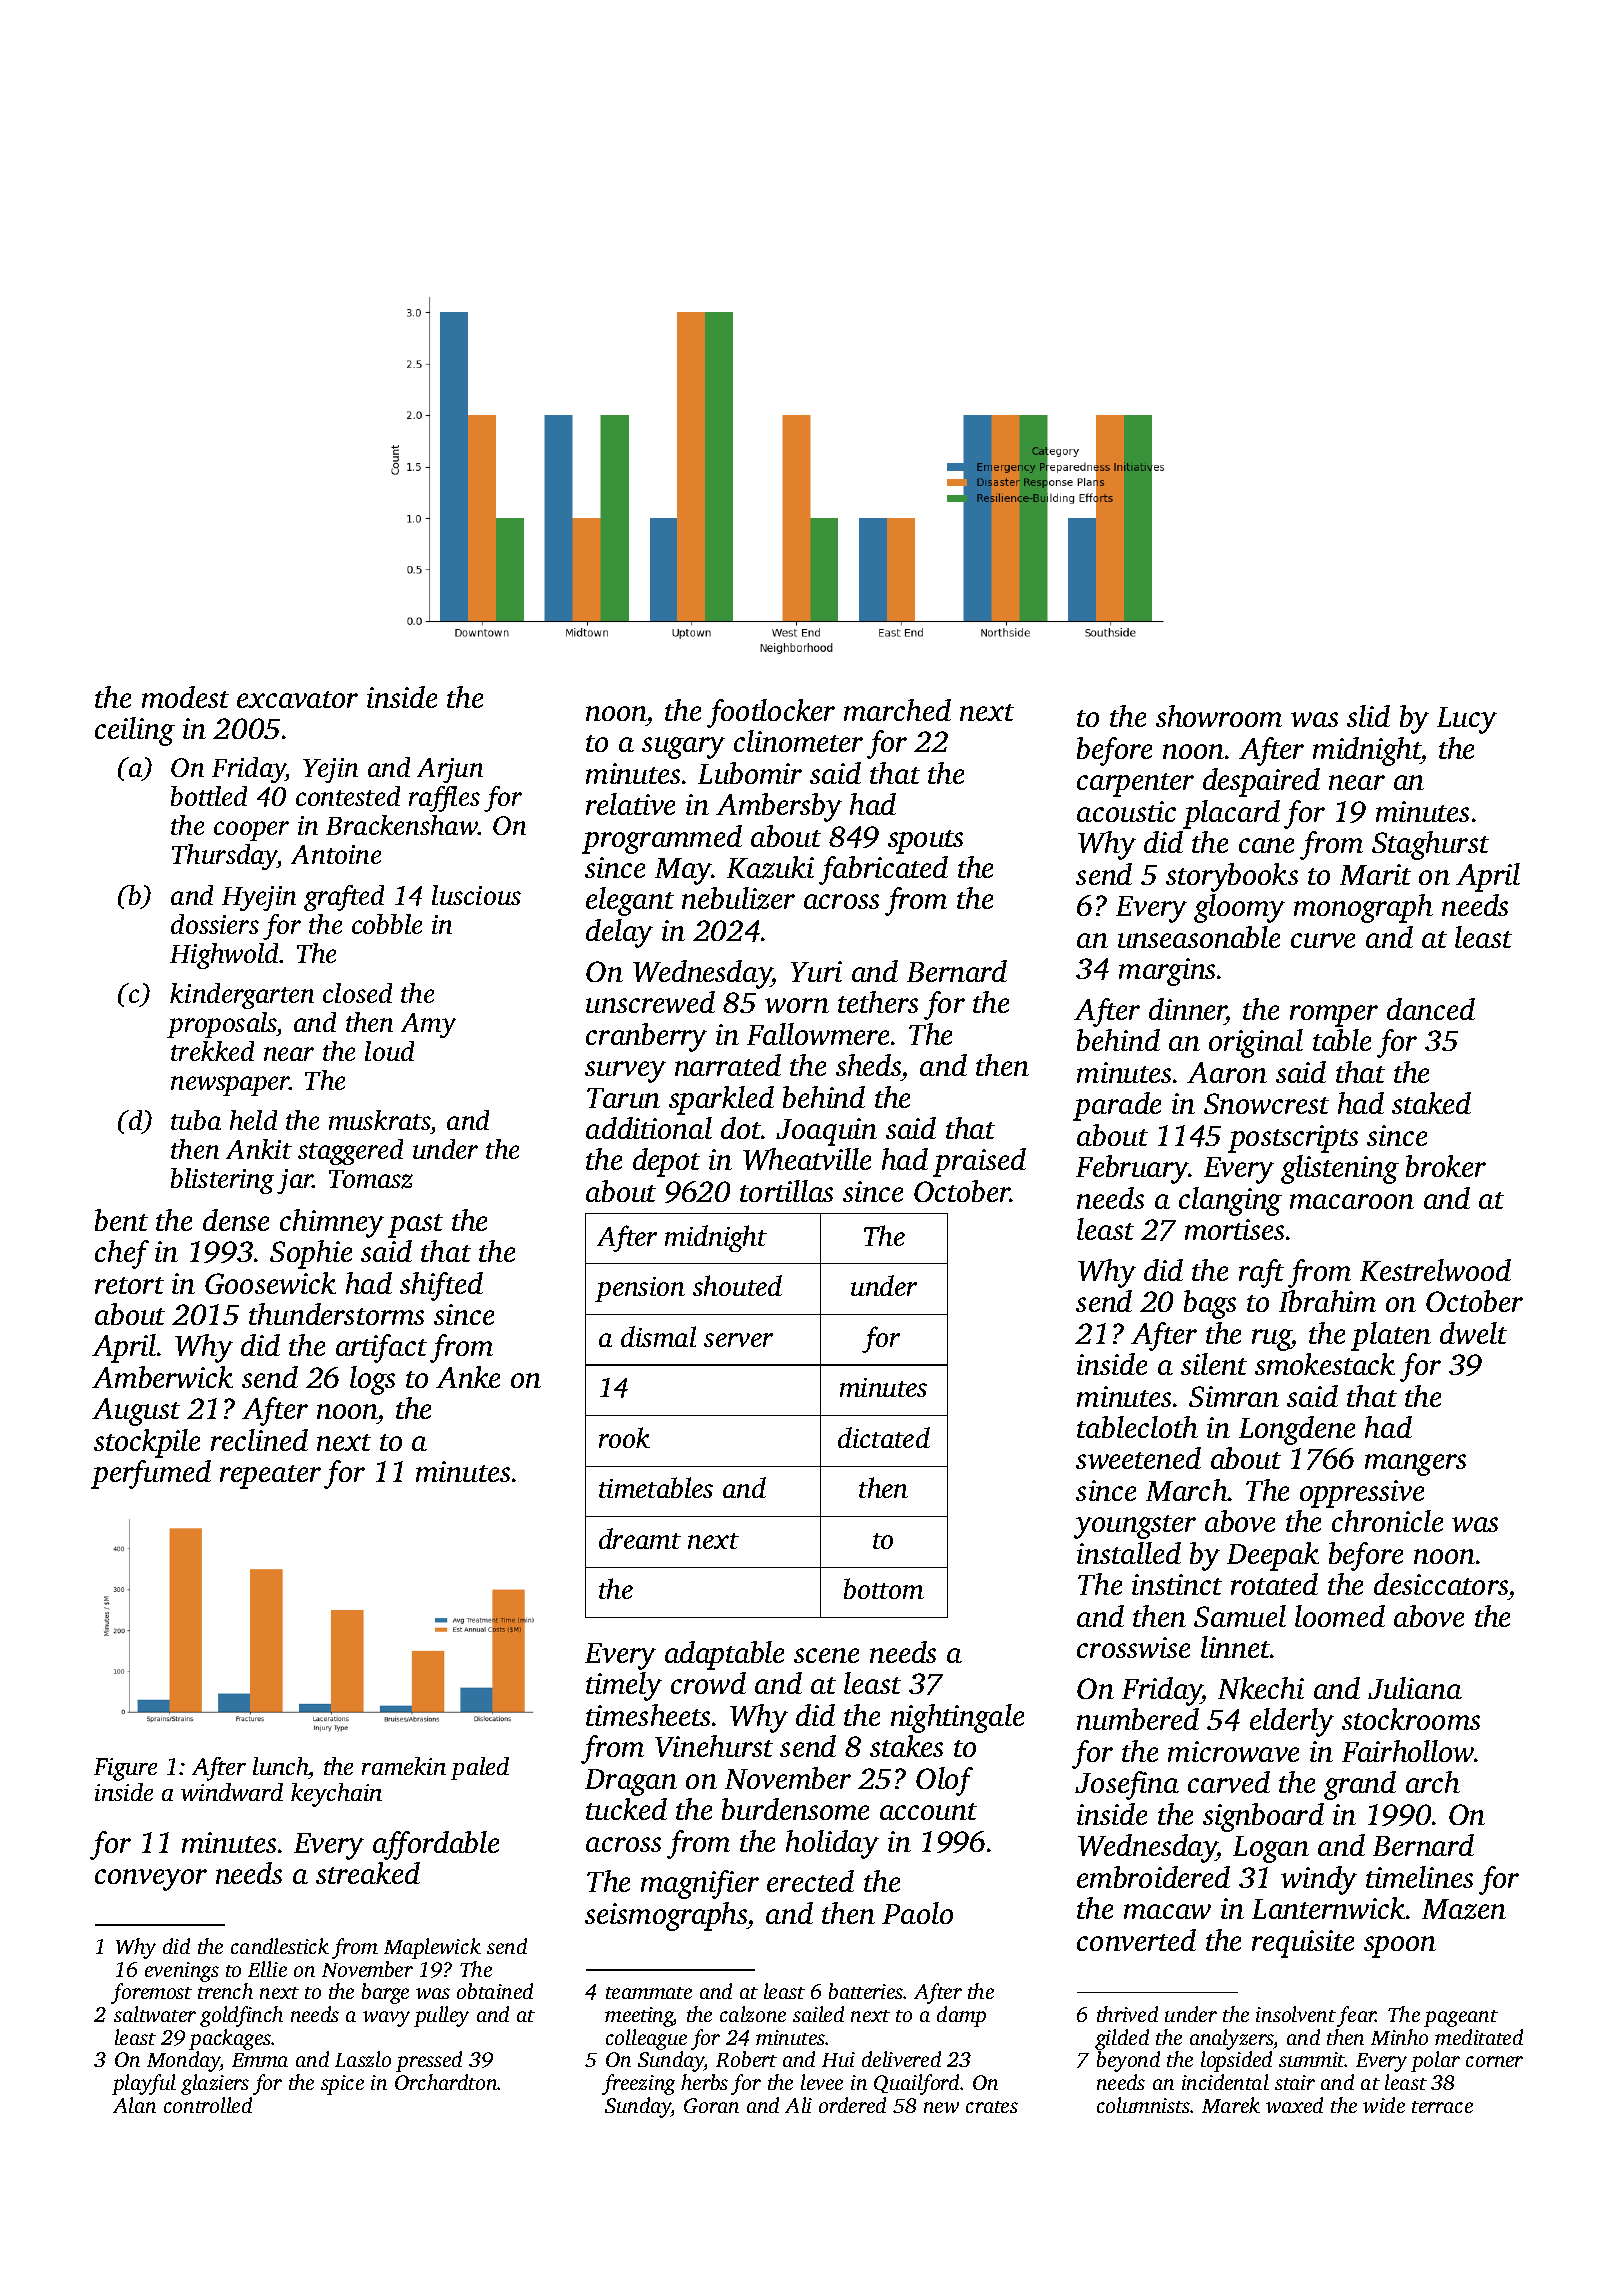 The height and width of the screenshot is (2292, 1620). I want to click on Dragan, so click(631, 1782).
